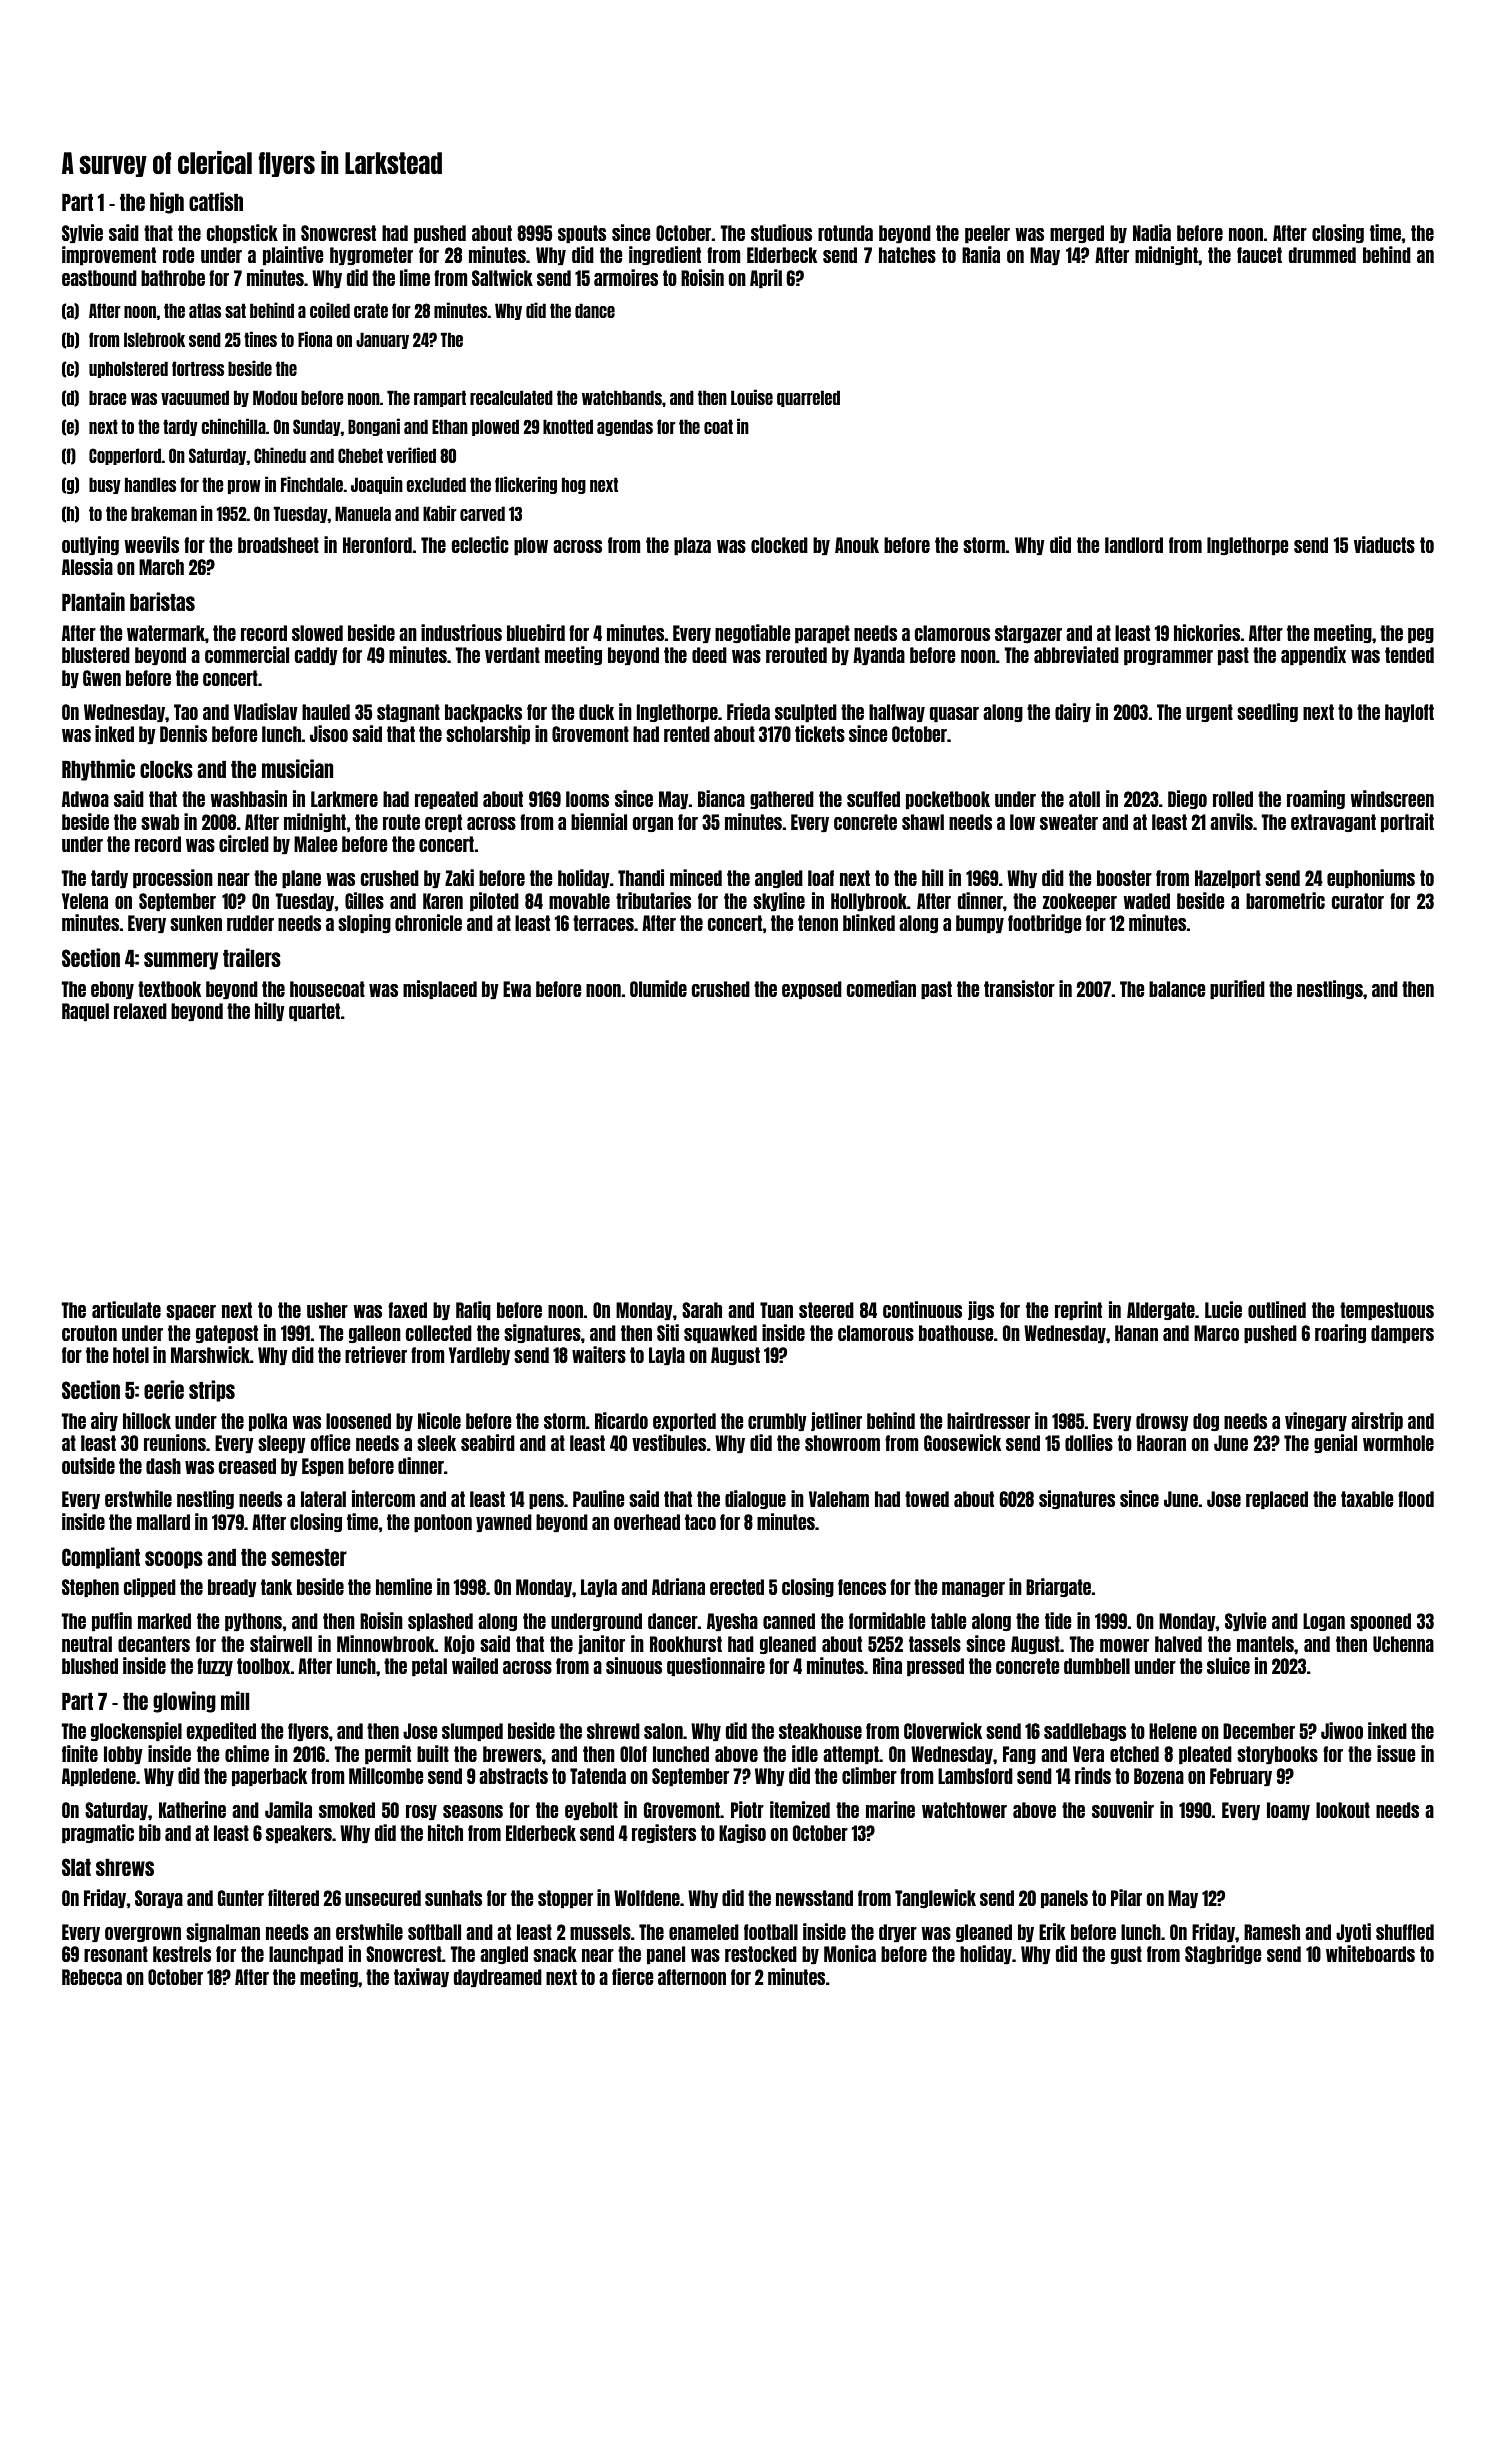 The width and height of the page is (1496, 2464). What do you see at coordinates (440, 990) in the page?
I see `misplaced` at bounding box center [440, 990].
